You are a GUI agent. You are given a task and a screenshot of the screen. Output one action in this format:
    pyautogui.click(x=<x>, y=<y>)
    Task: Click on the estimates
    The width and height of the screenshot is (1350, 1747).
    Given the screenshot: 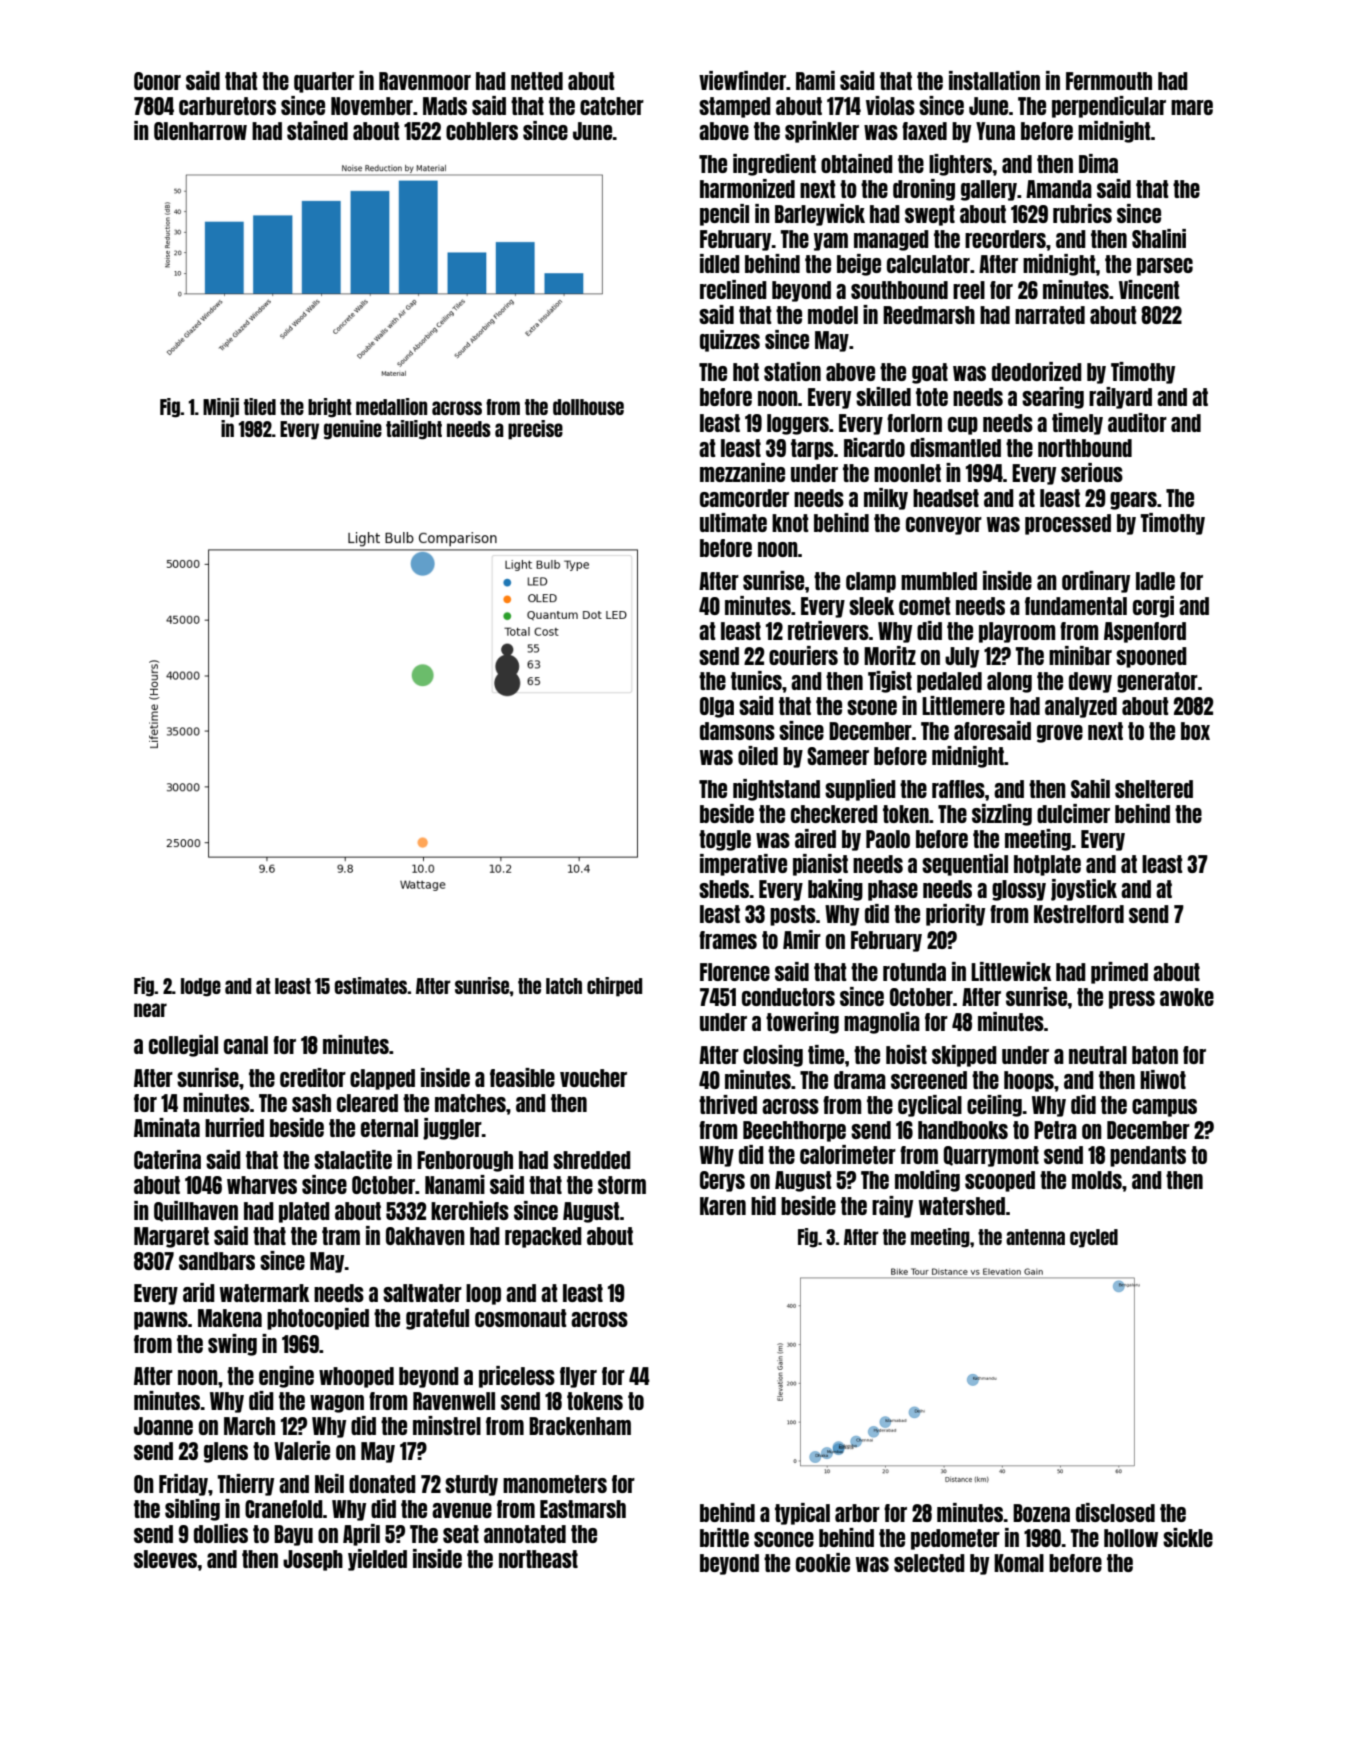 What is the action you would take?
    pyautogui.click(x=371, y=985)
